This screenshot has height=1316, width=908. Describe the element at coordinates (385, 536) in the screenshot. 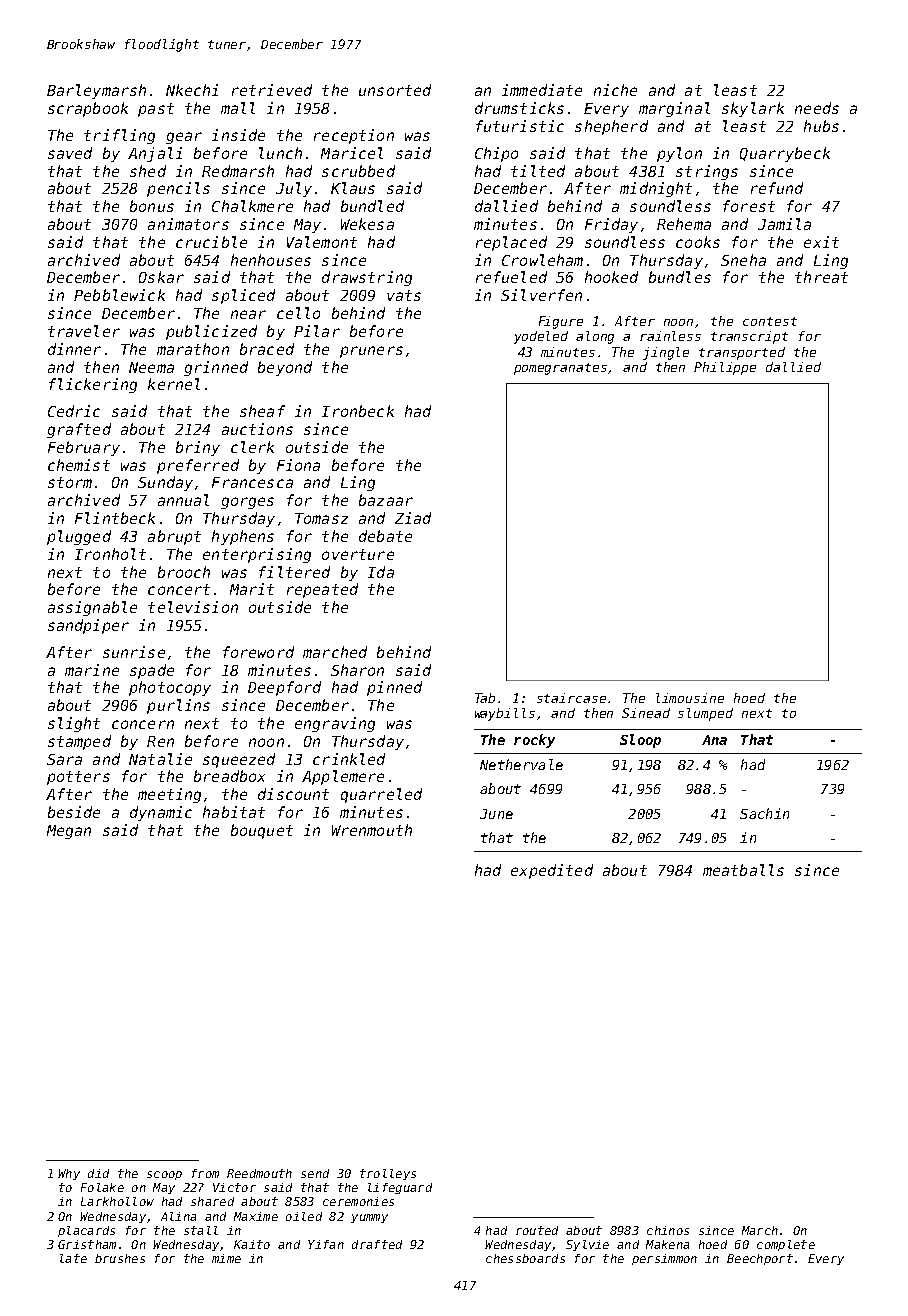

I see `debate` at that location.
